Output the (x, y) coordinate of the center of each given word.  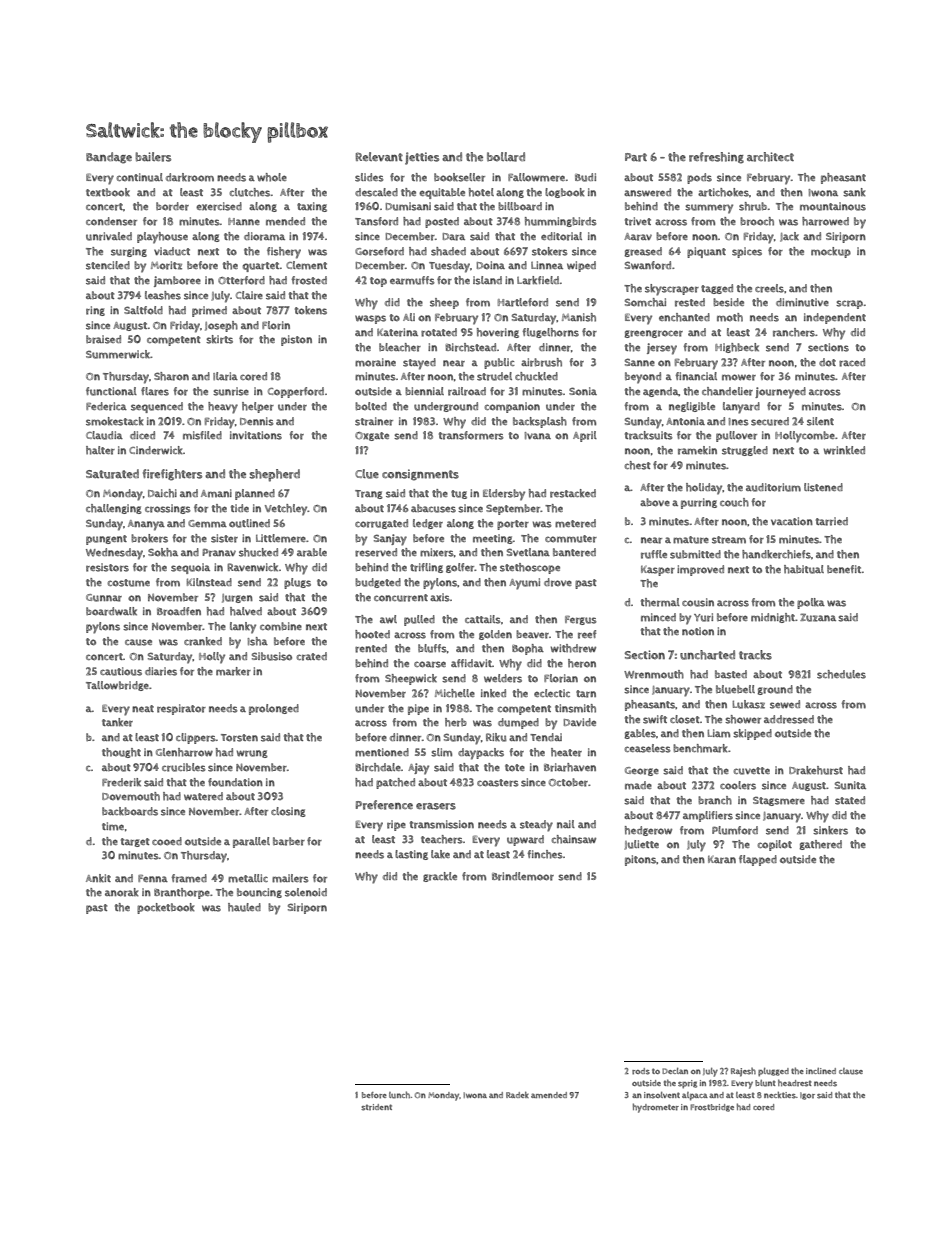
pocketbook (166, 908)
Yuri (703, 617)
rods (641, 1071)
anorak (122, 892)
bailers (153, 157)
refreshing (716, 158)
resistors (107, 567)
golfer (460, 568)
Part (636, 157)
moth (730, 317)
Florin (276, 325)
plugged (773, 1072)
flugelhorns (550, 333)
